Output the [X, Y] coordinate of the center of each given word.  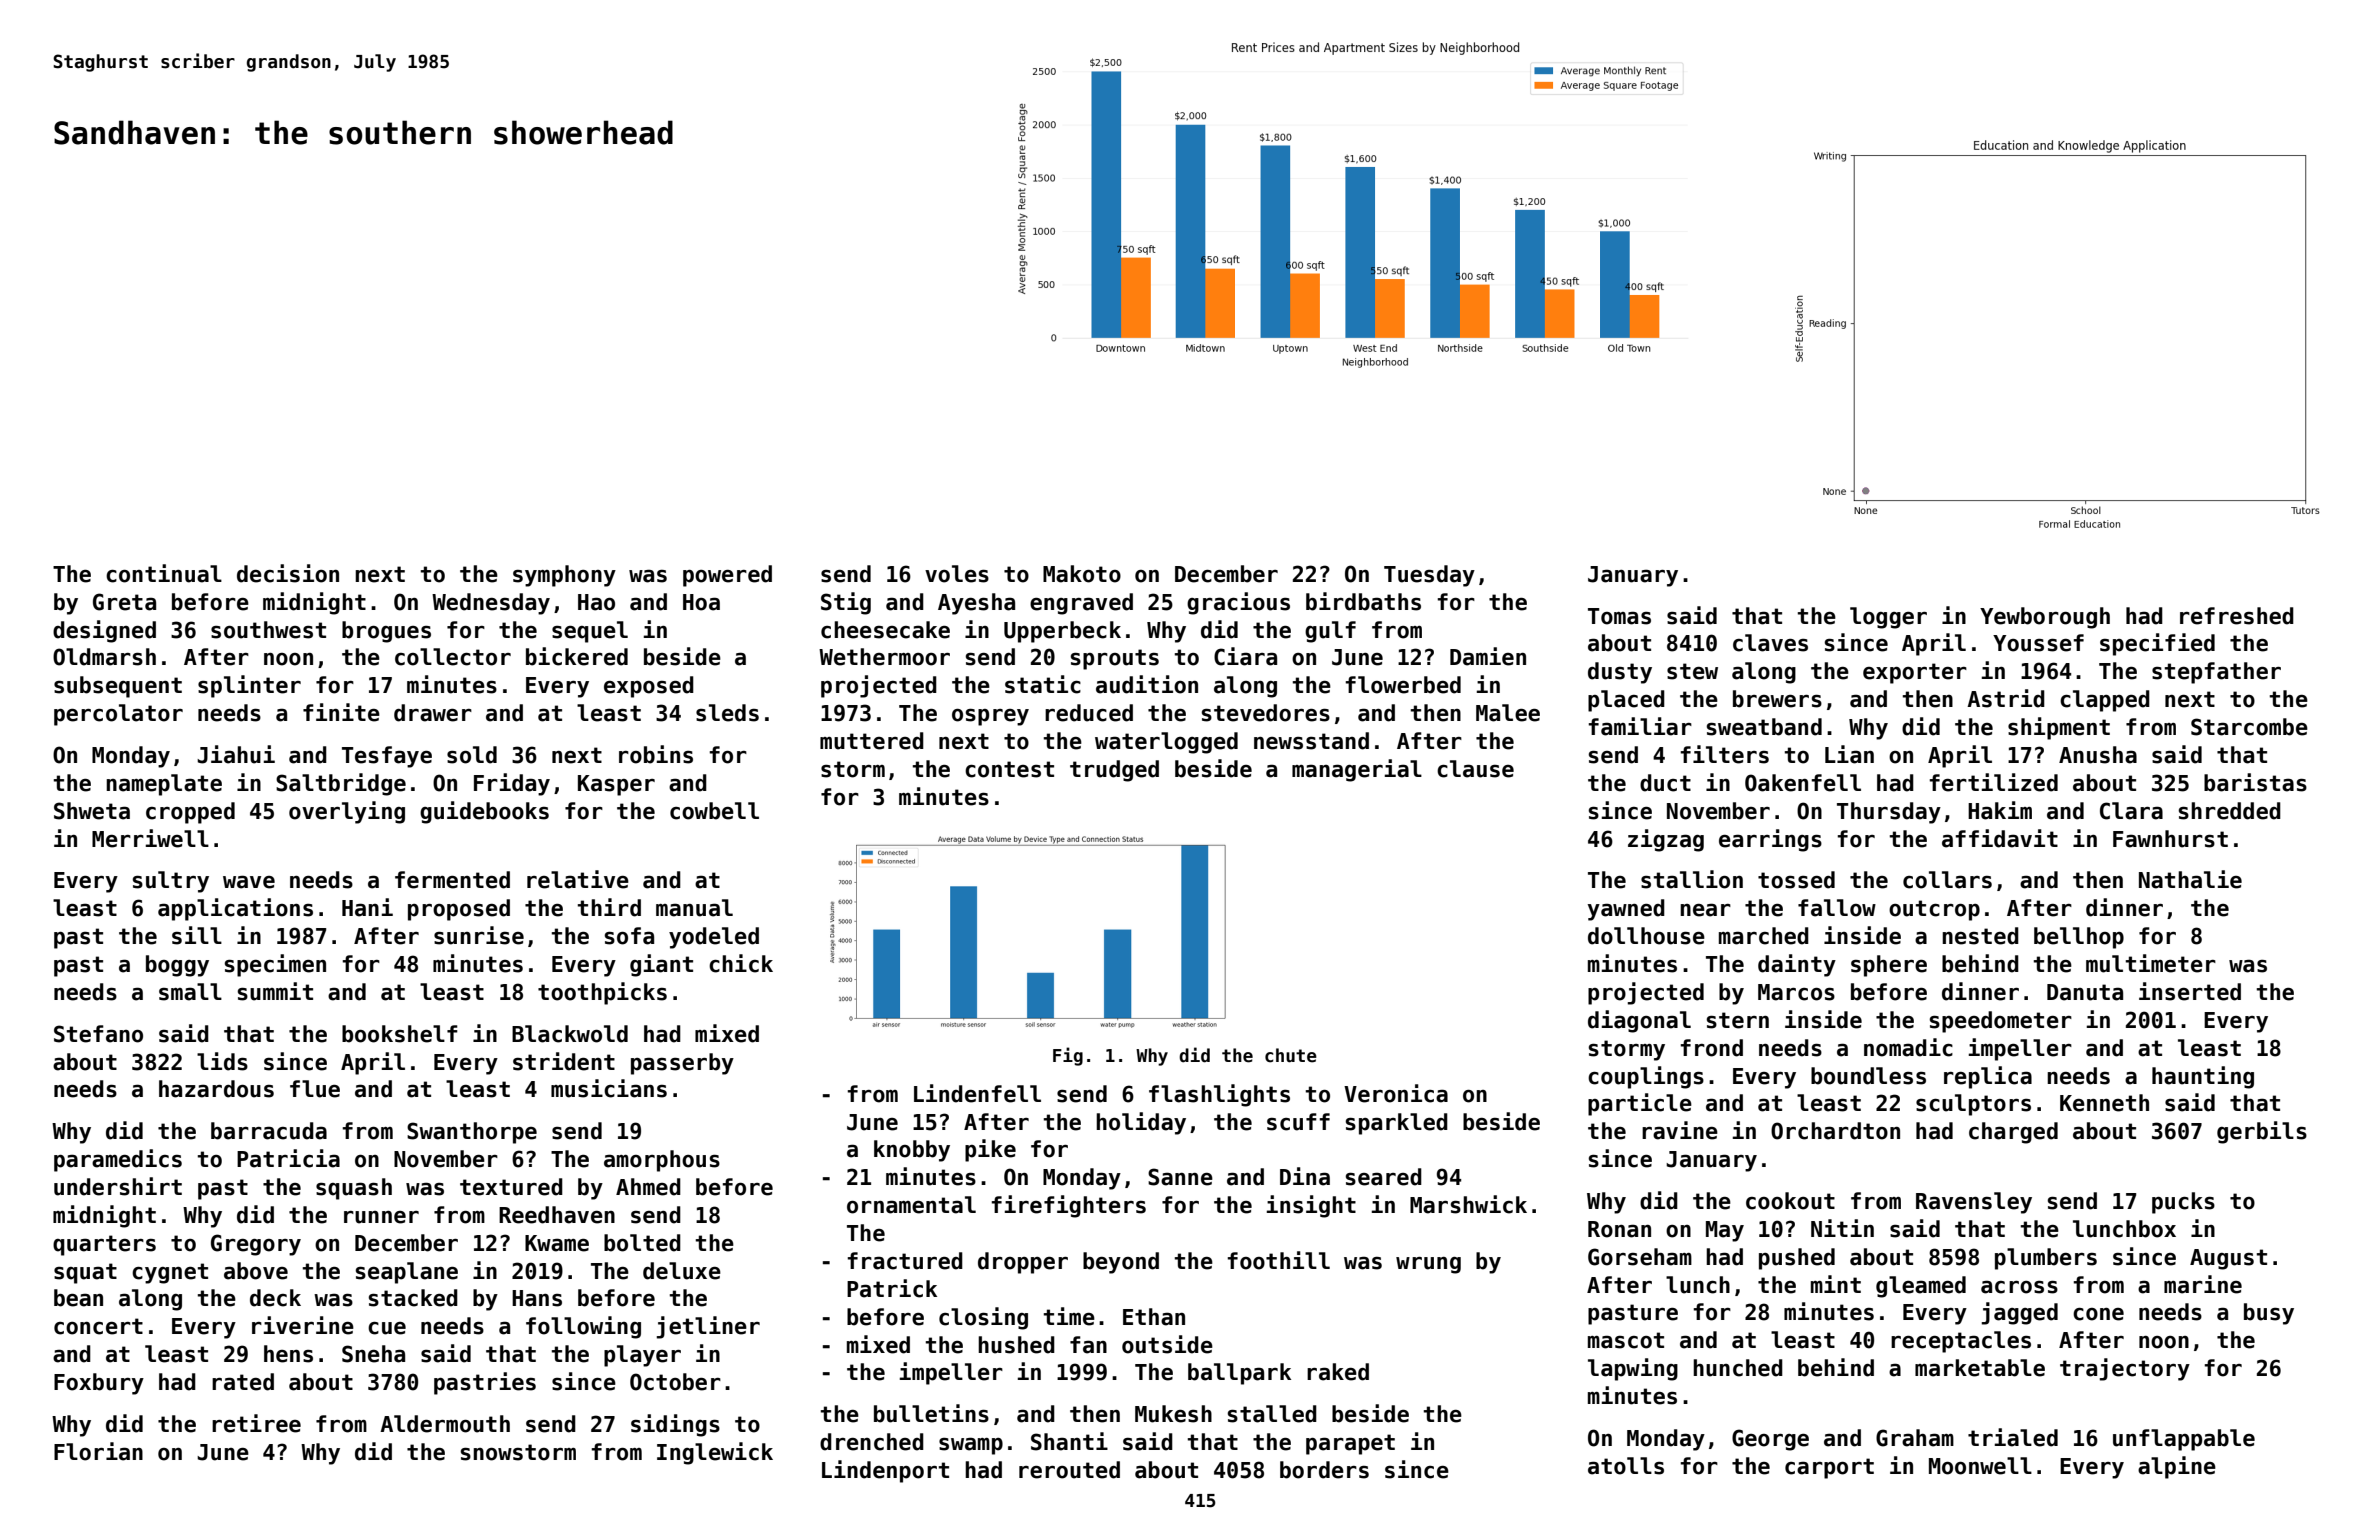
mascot [1626, 1340]
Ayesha [976, 604]
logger [1888, 618]
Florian [98, 1451]
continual [164, 573]
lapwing [1633, 1369]
